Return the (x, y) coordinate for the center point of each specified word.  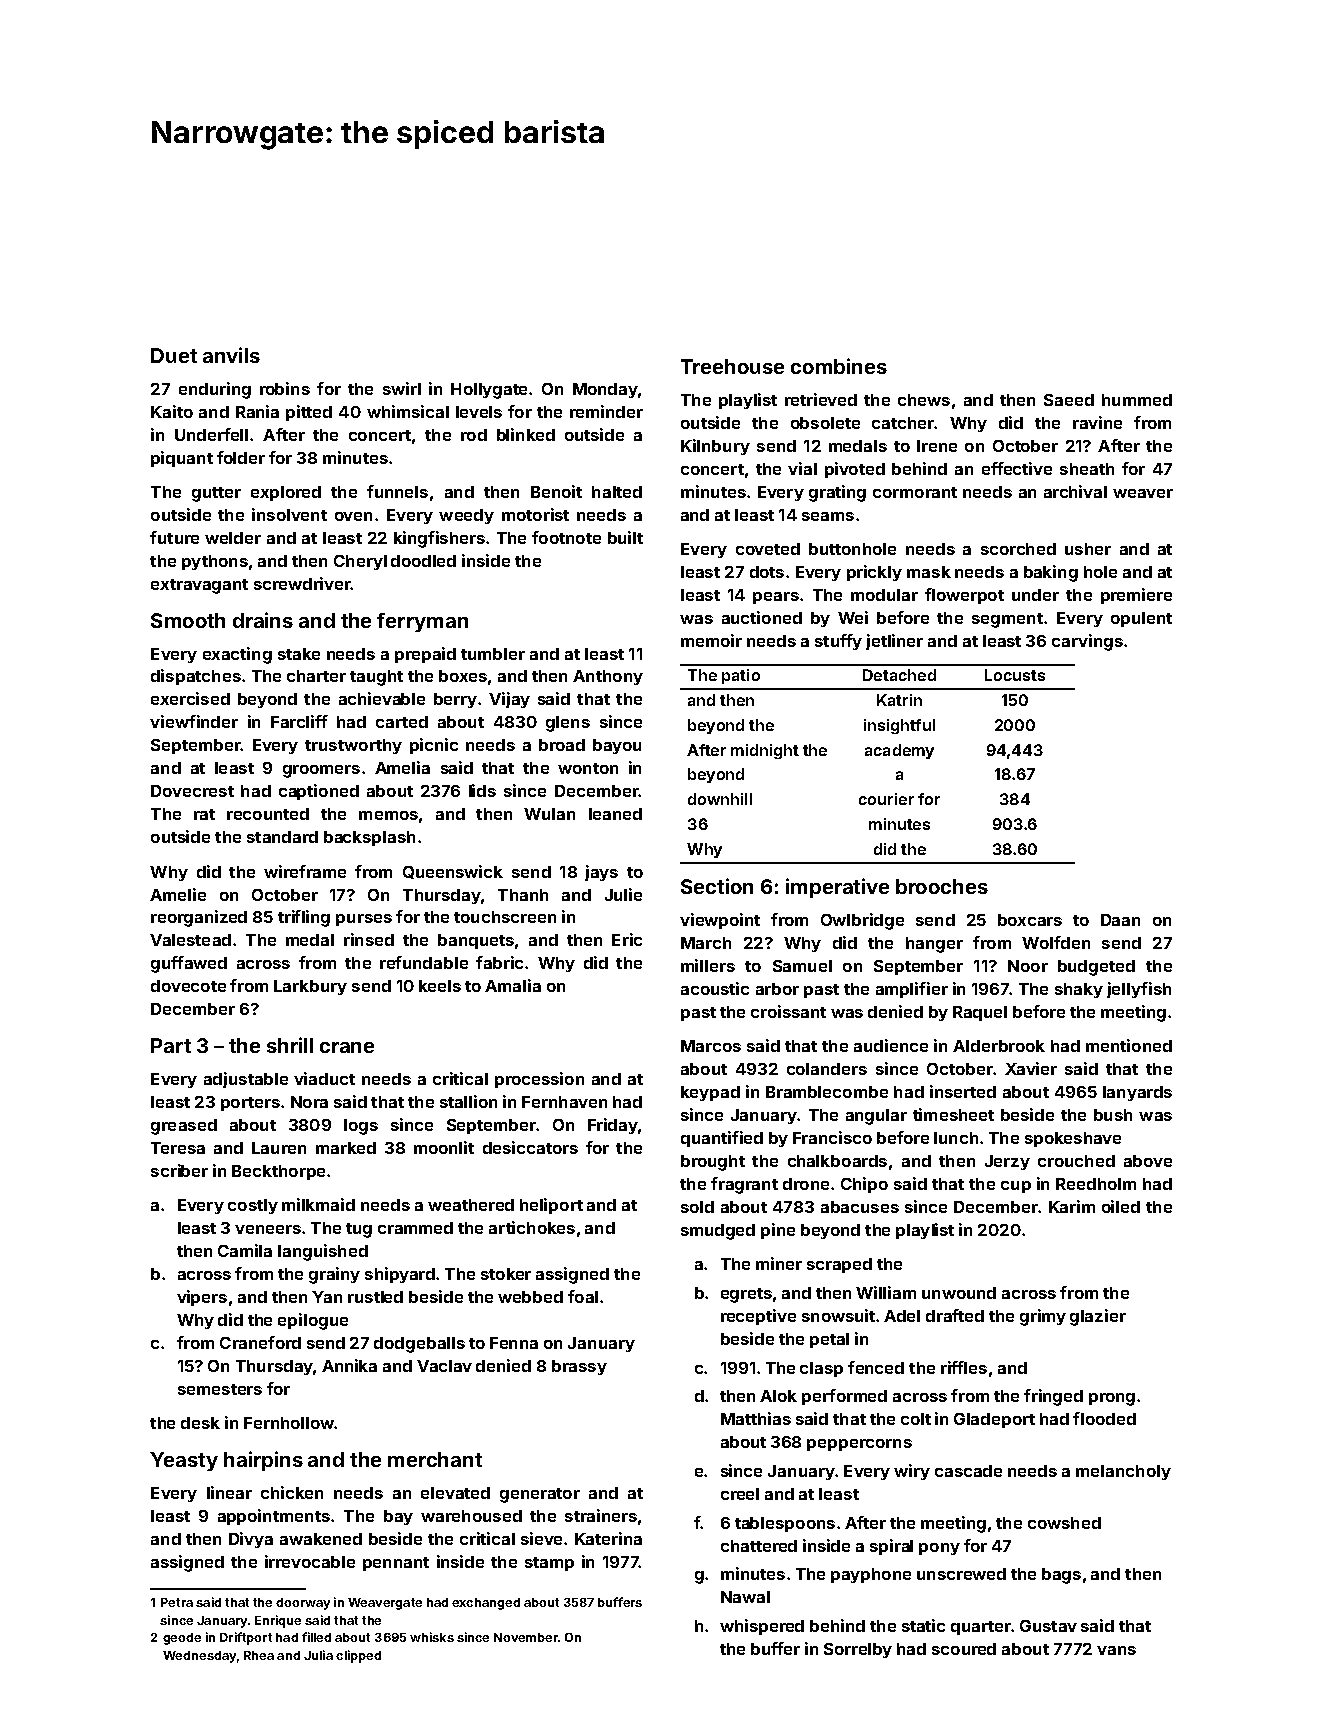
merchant (435, 1459)
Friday (613, 1126)
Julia (318, 1655)
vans (1116, 1650)
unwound (959, 1293)
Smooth (188, 620)
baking (1051, 573)
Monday (605, 390)
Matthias (756, 1418)
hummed (1137, 400)
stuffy (838, 642)
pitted (309, 413)
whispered (762, 1627)
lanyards (1137, 1093)
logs (361, 1127)
